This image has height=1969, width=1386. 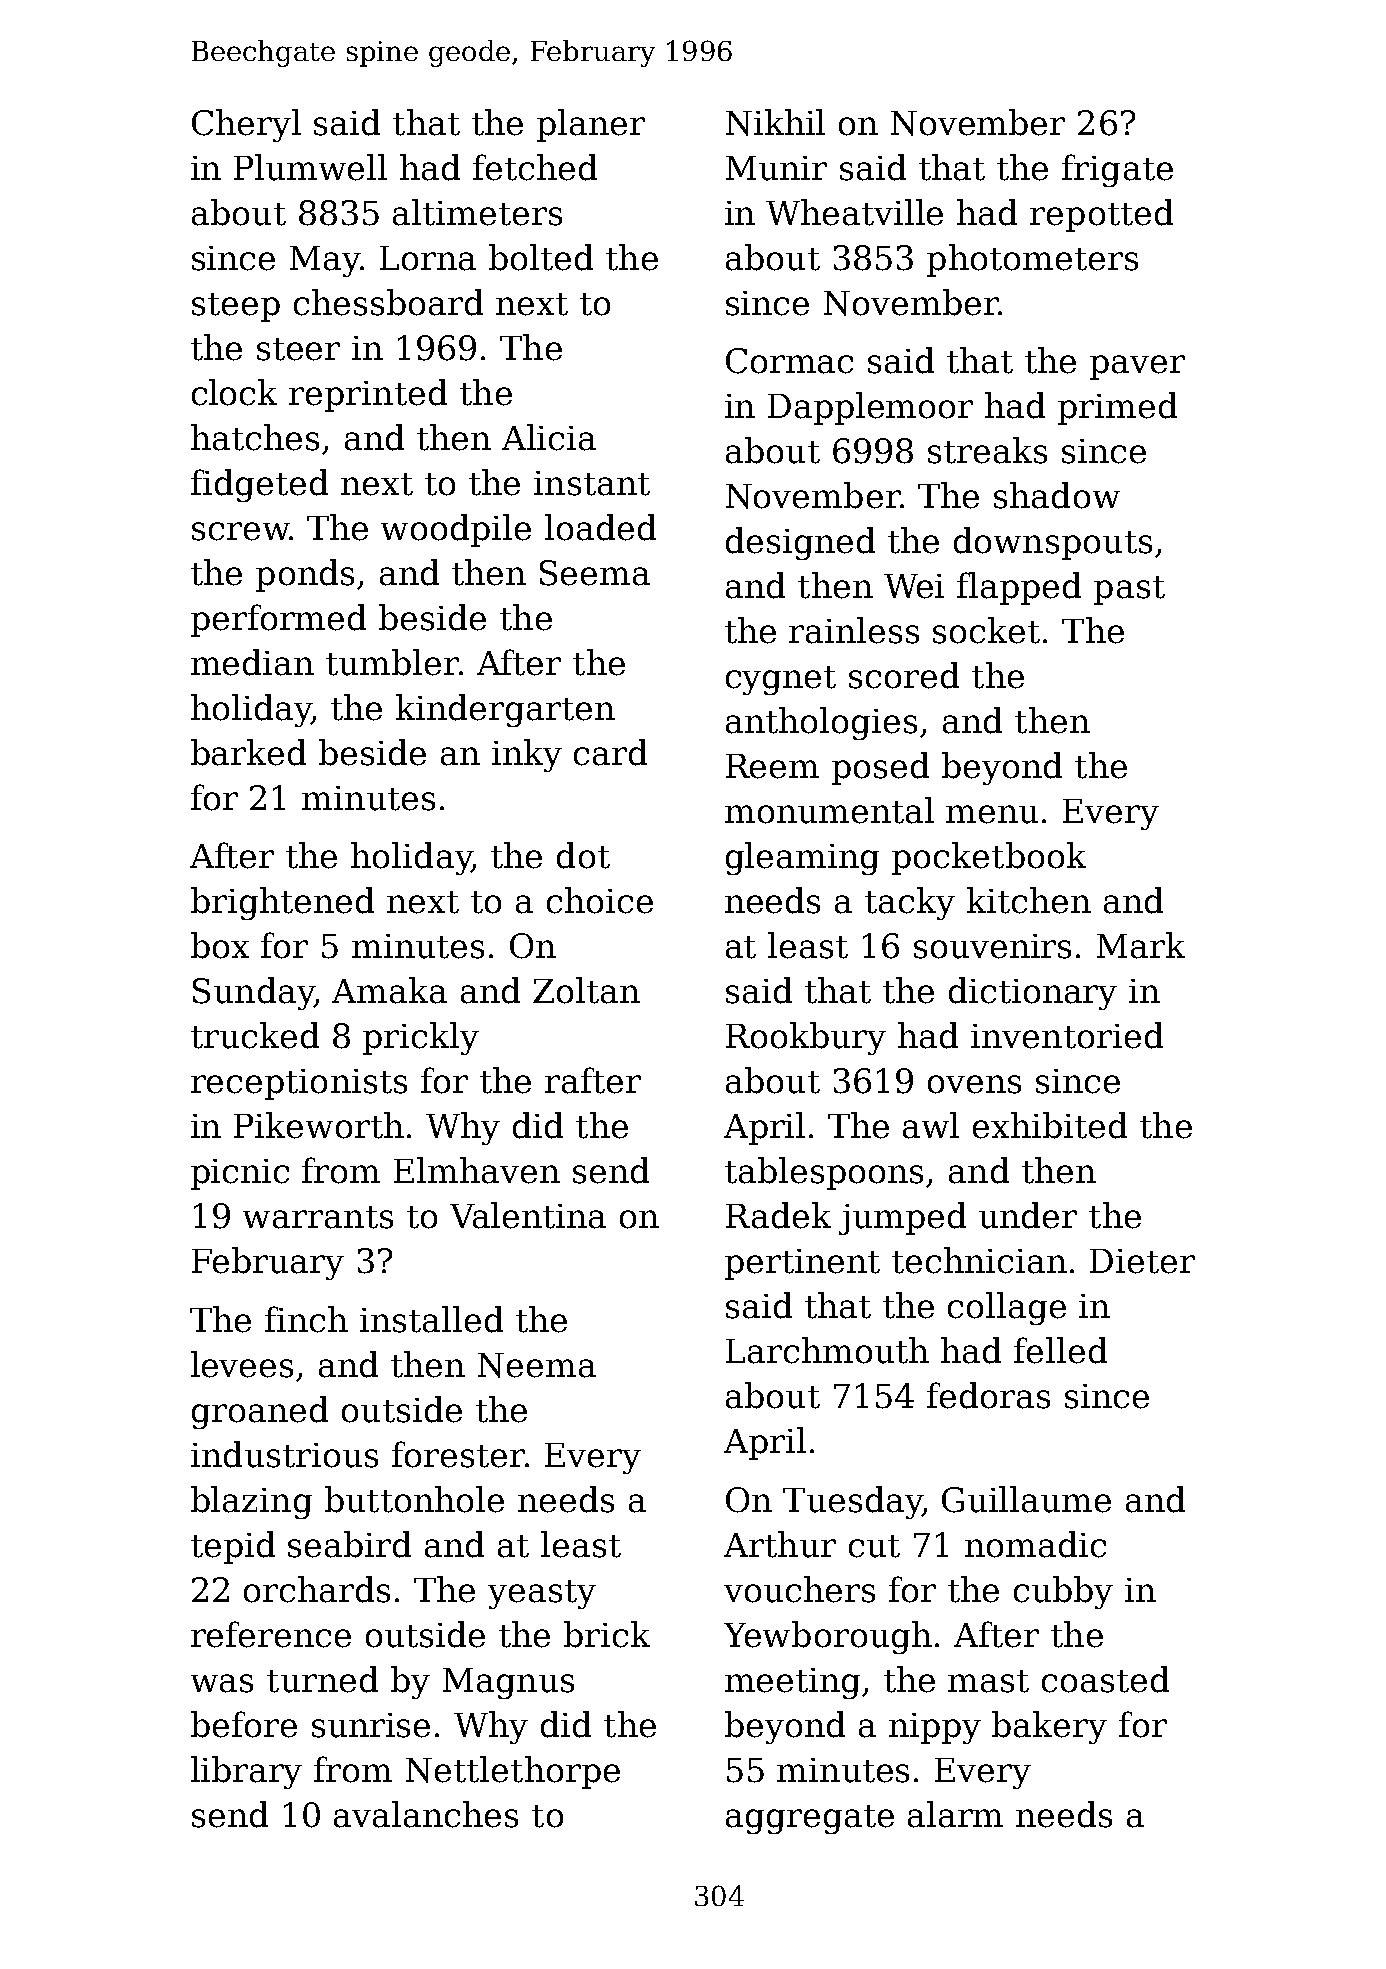 I want to click on brick, so click(x=607, y=1634).
